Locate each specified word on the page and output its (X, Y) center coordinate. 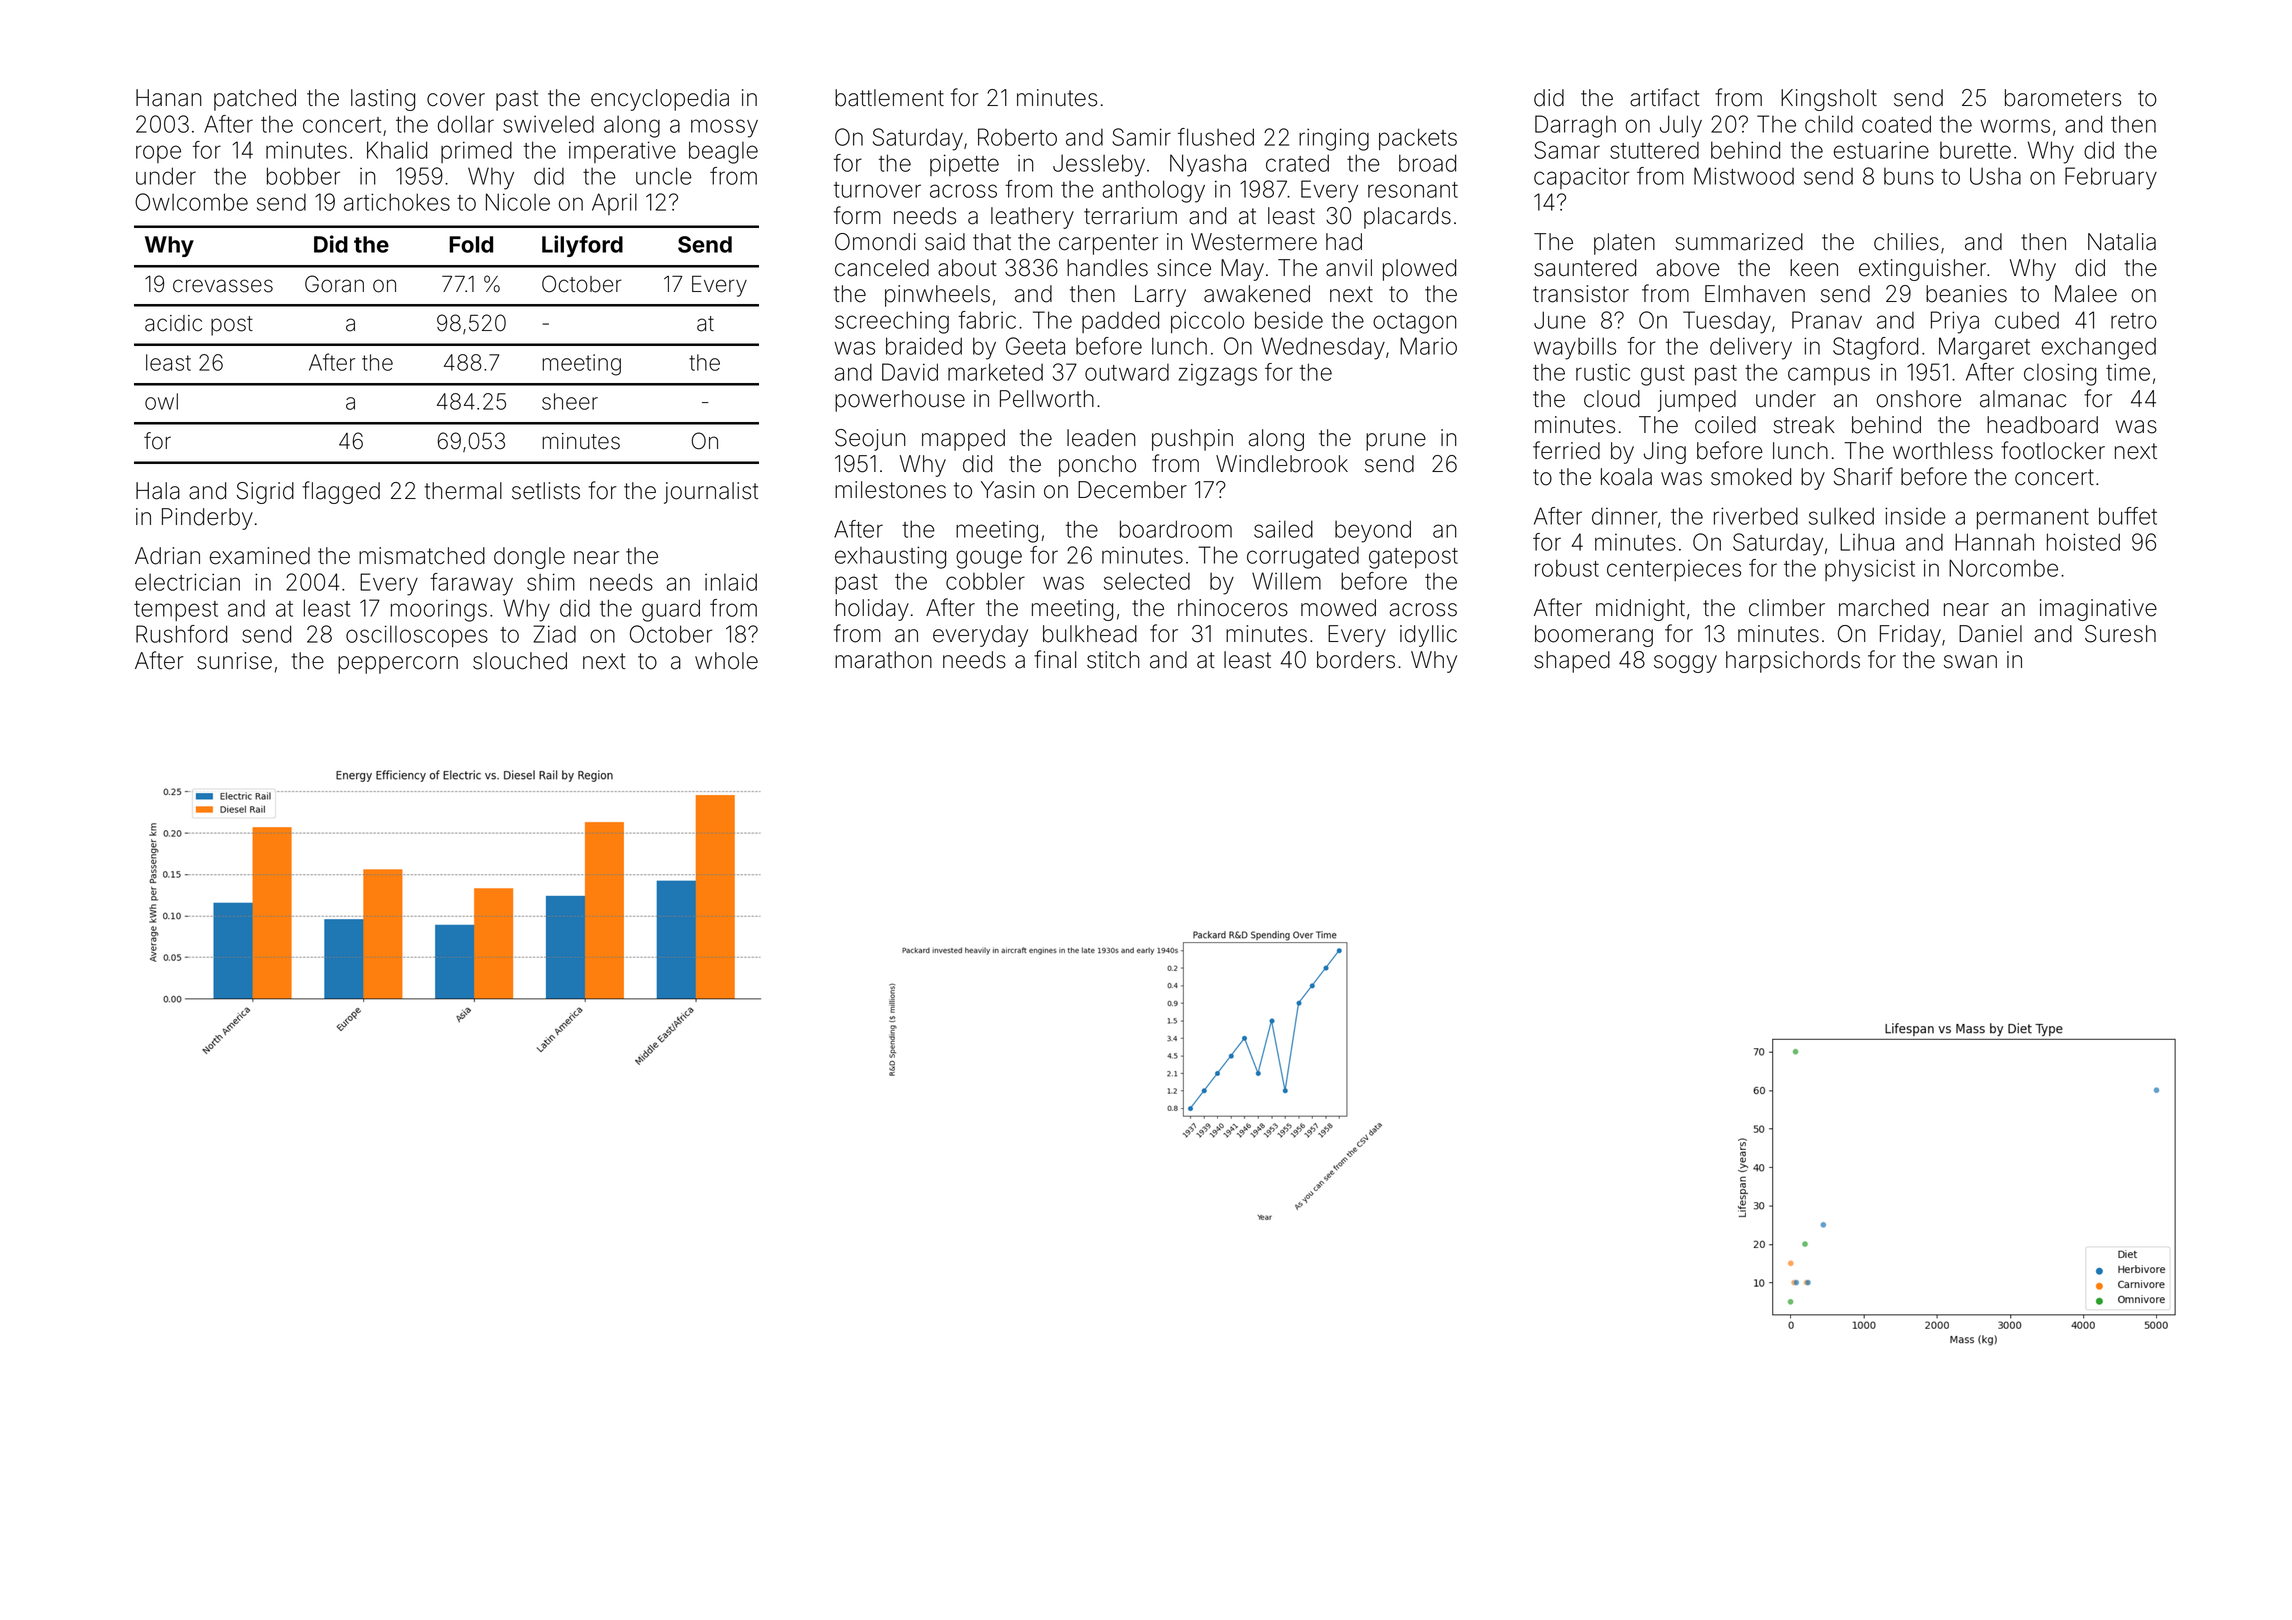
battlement (889, 98)
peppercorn (398, 665)
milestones (890, 490)
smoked (1751, 477)
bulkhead (1090, 634)
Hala (158, 491)
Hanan (168, 98)
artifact (1665, 97)
